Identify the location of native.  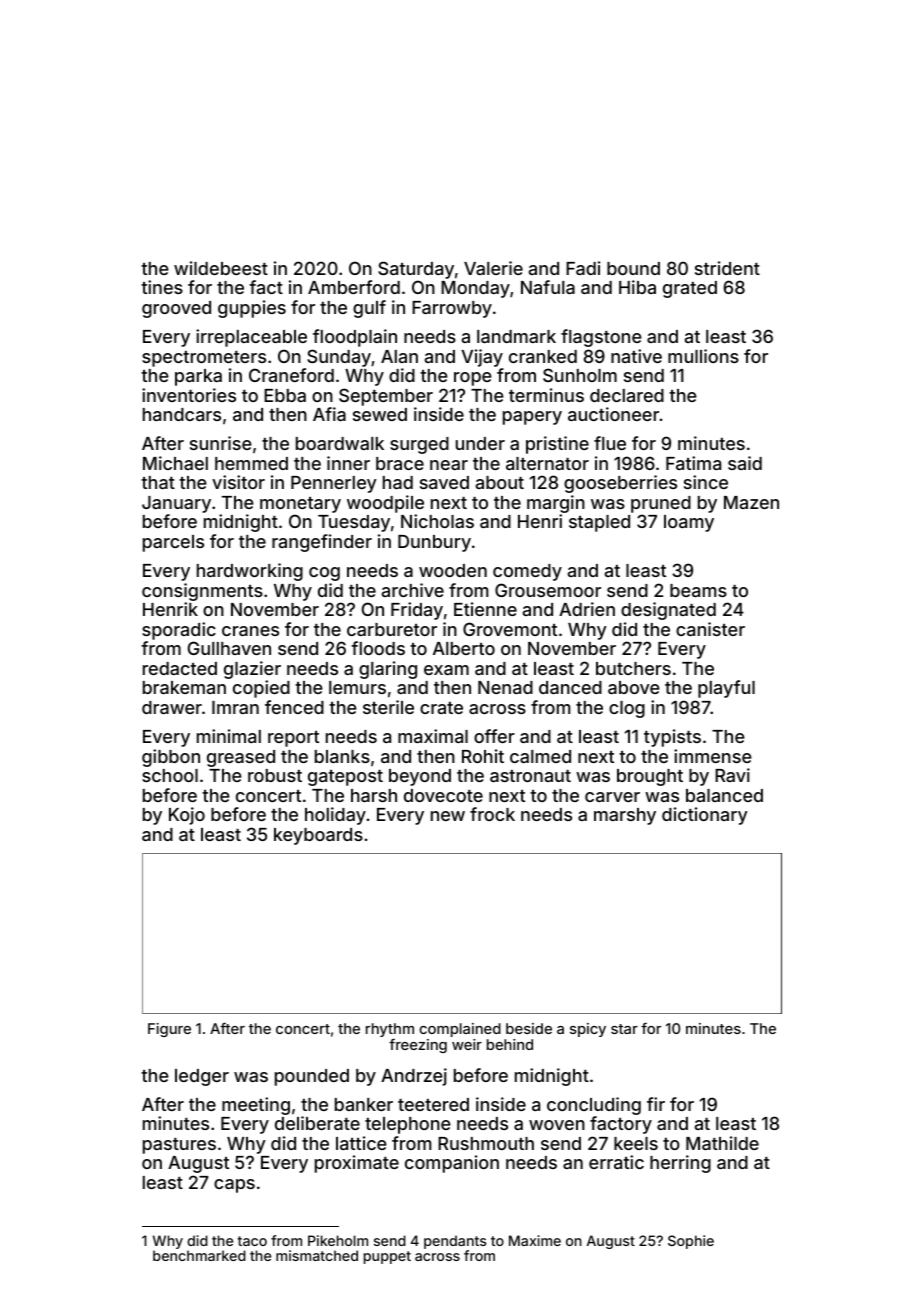
(636, 356).
